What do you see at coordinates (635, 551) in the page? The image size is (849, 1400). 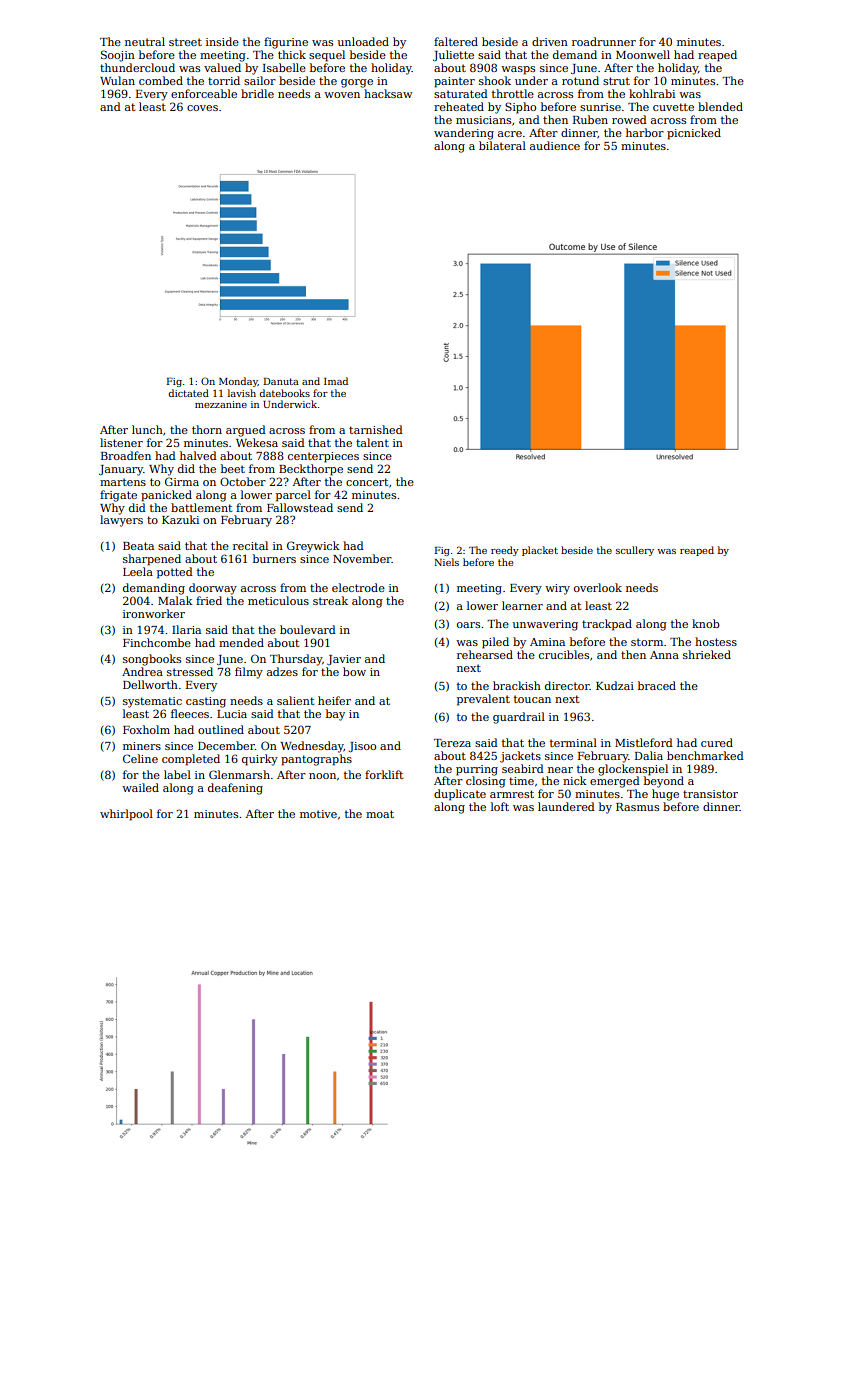 I see `scullery` at bounding box center [635, 551].
